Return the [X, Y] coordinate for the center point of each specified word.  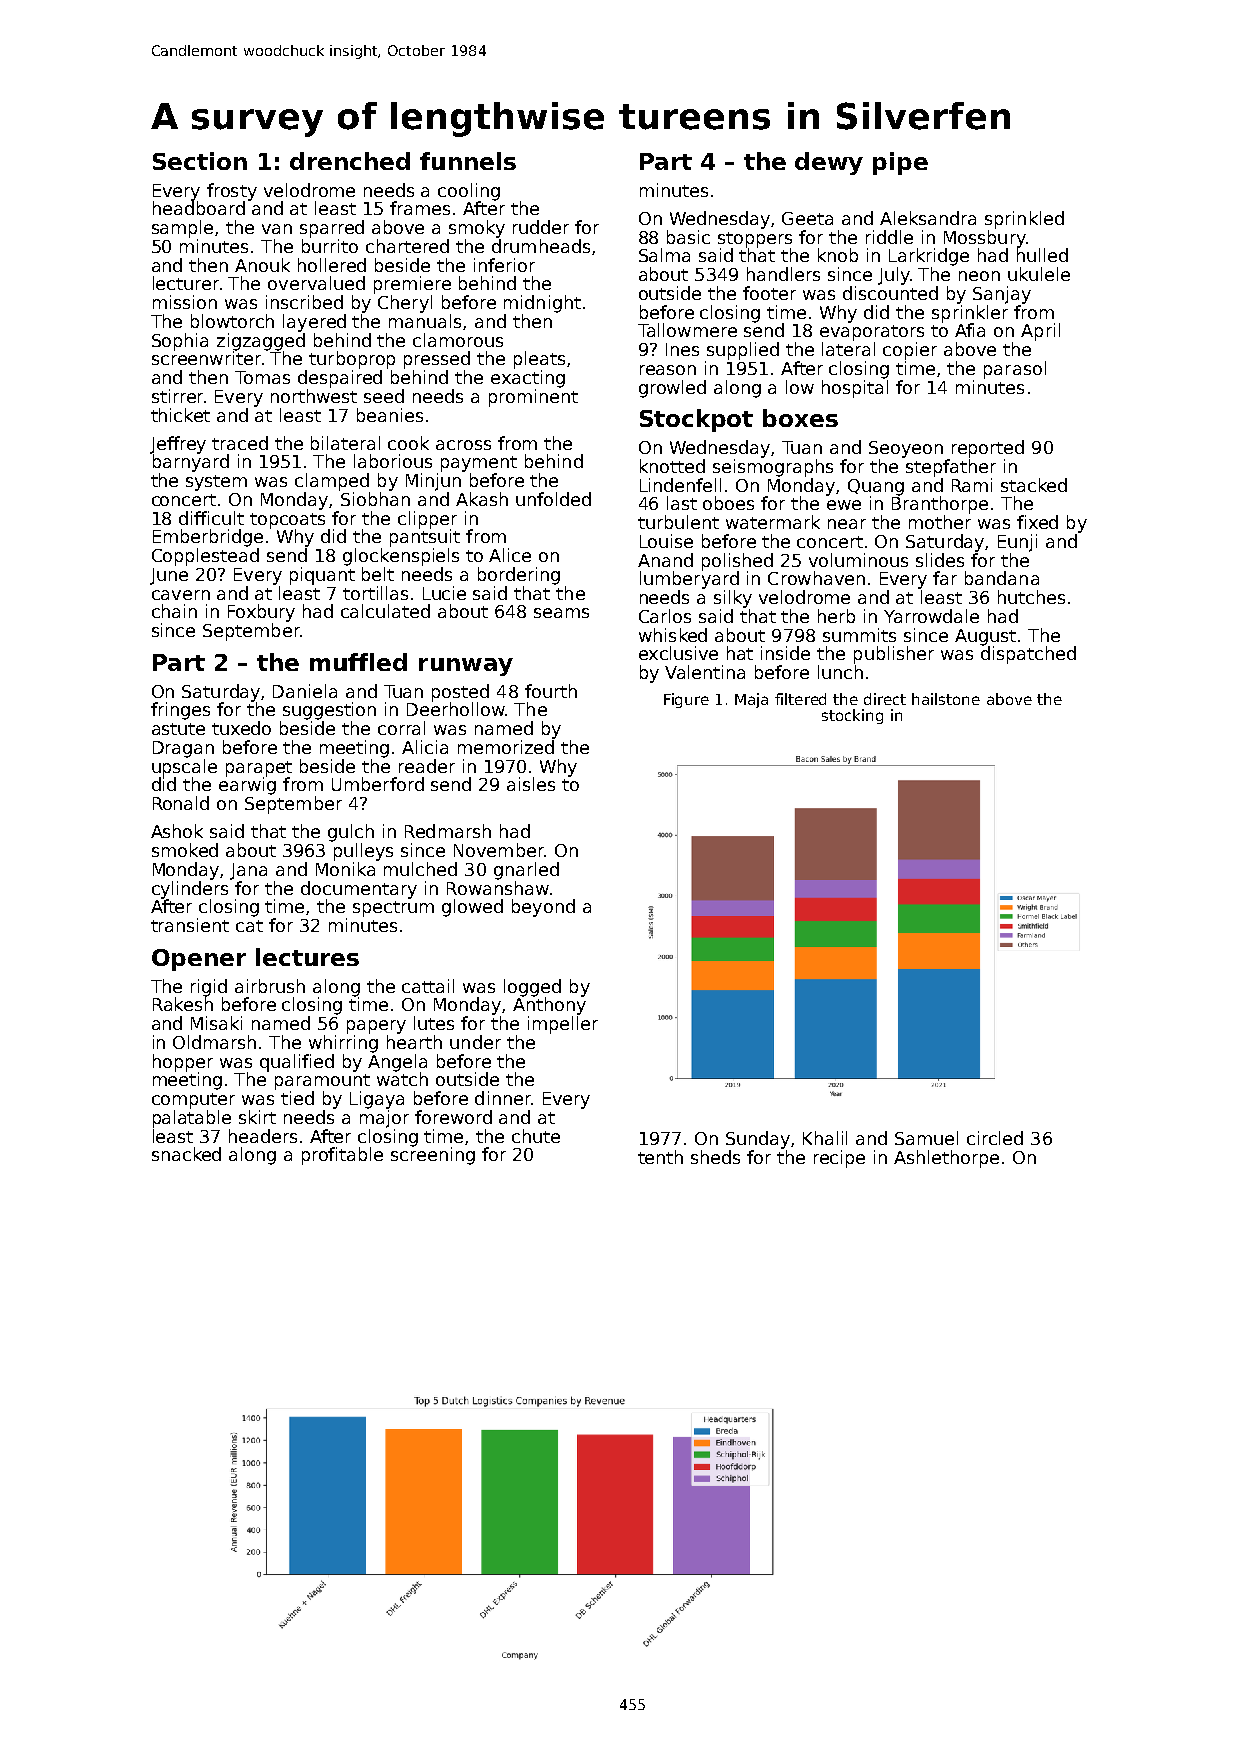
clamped [332, 482]
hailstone [946, 699]
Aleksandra [928, 218]
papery [376, 1027]
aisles [531, 784]
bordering [519, 576]
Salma [664, 255]
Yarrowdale [931, 616]
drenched [350, 161]
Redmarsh [448, 831]
